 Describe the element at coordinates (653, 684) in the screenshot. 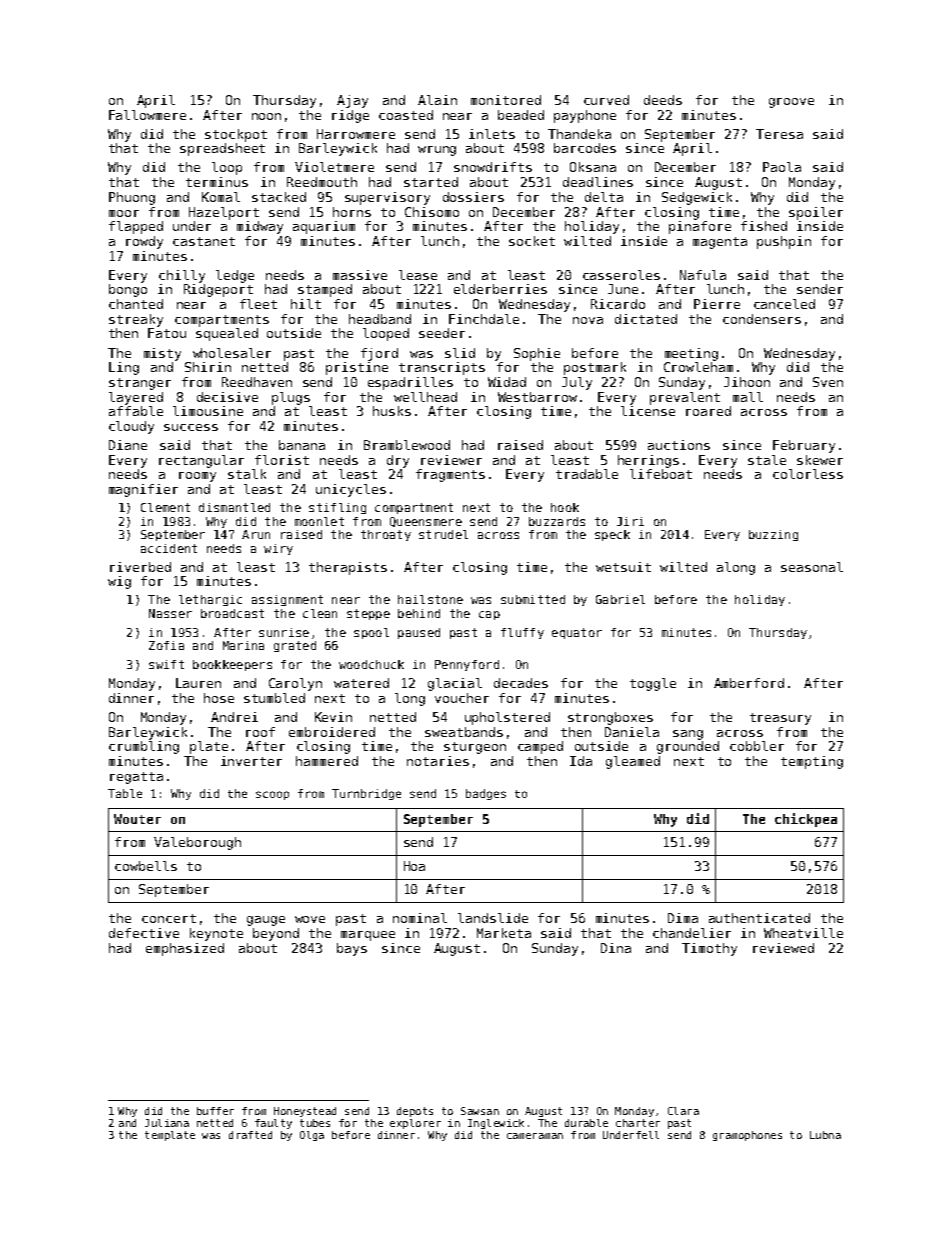

I see `toggle` at that location.
